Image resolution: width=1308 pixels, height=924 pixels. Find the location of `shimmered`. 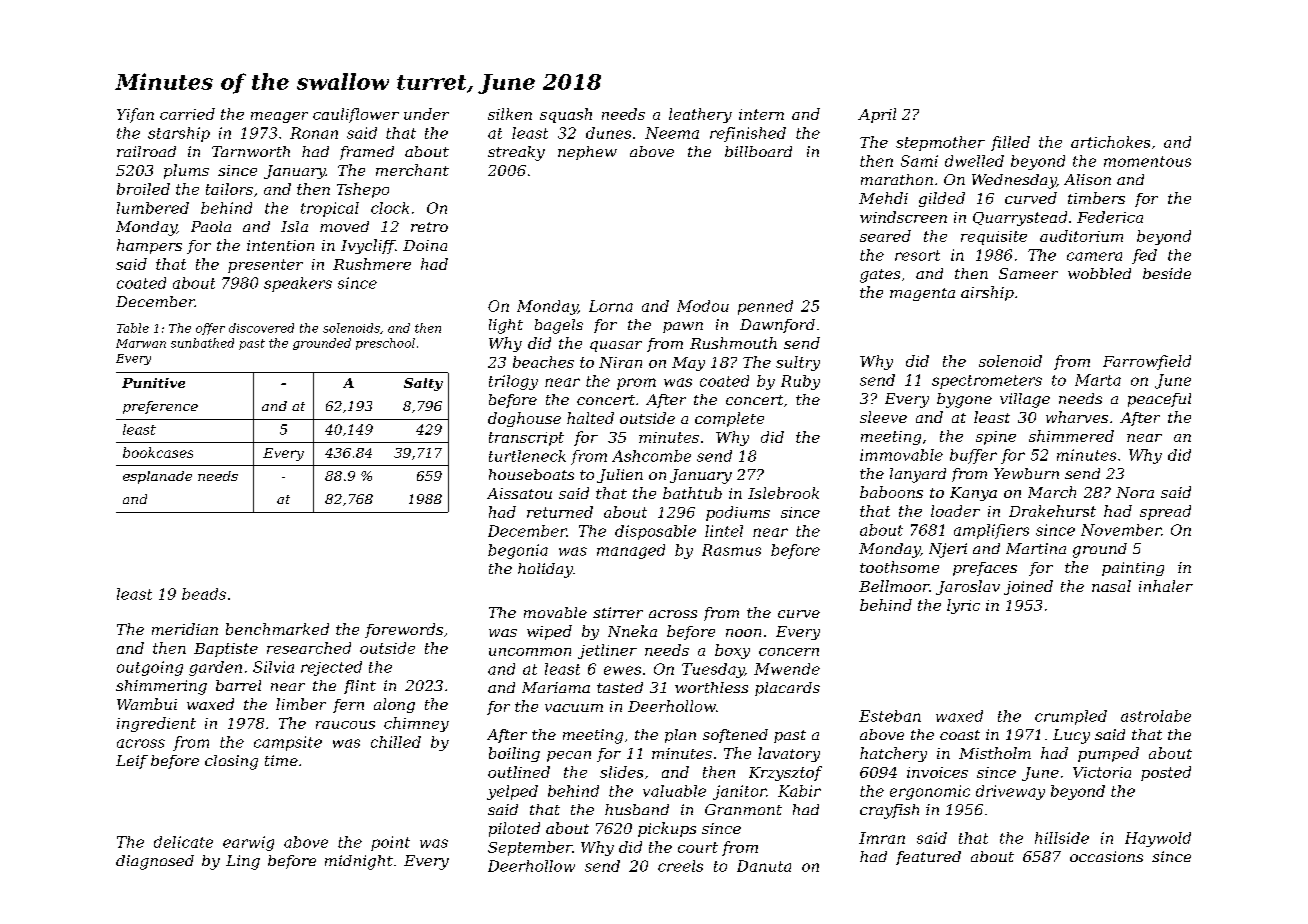

shimmered is located at coordinates (1071, 436).
